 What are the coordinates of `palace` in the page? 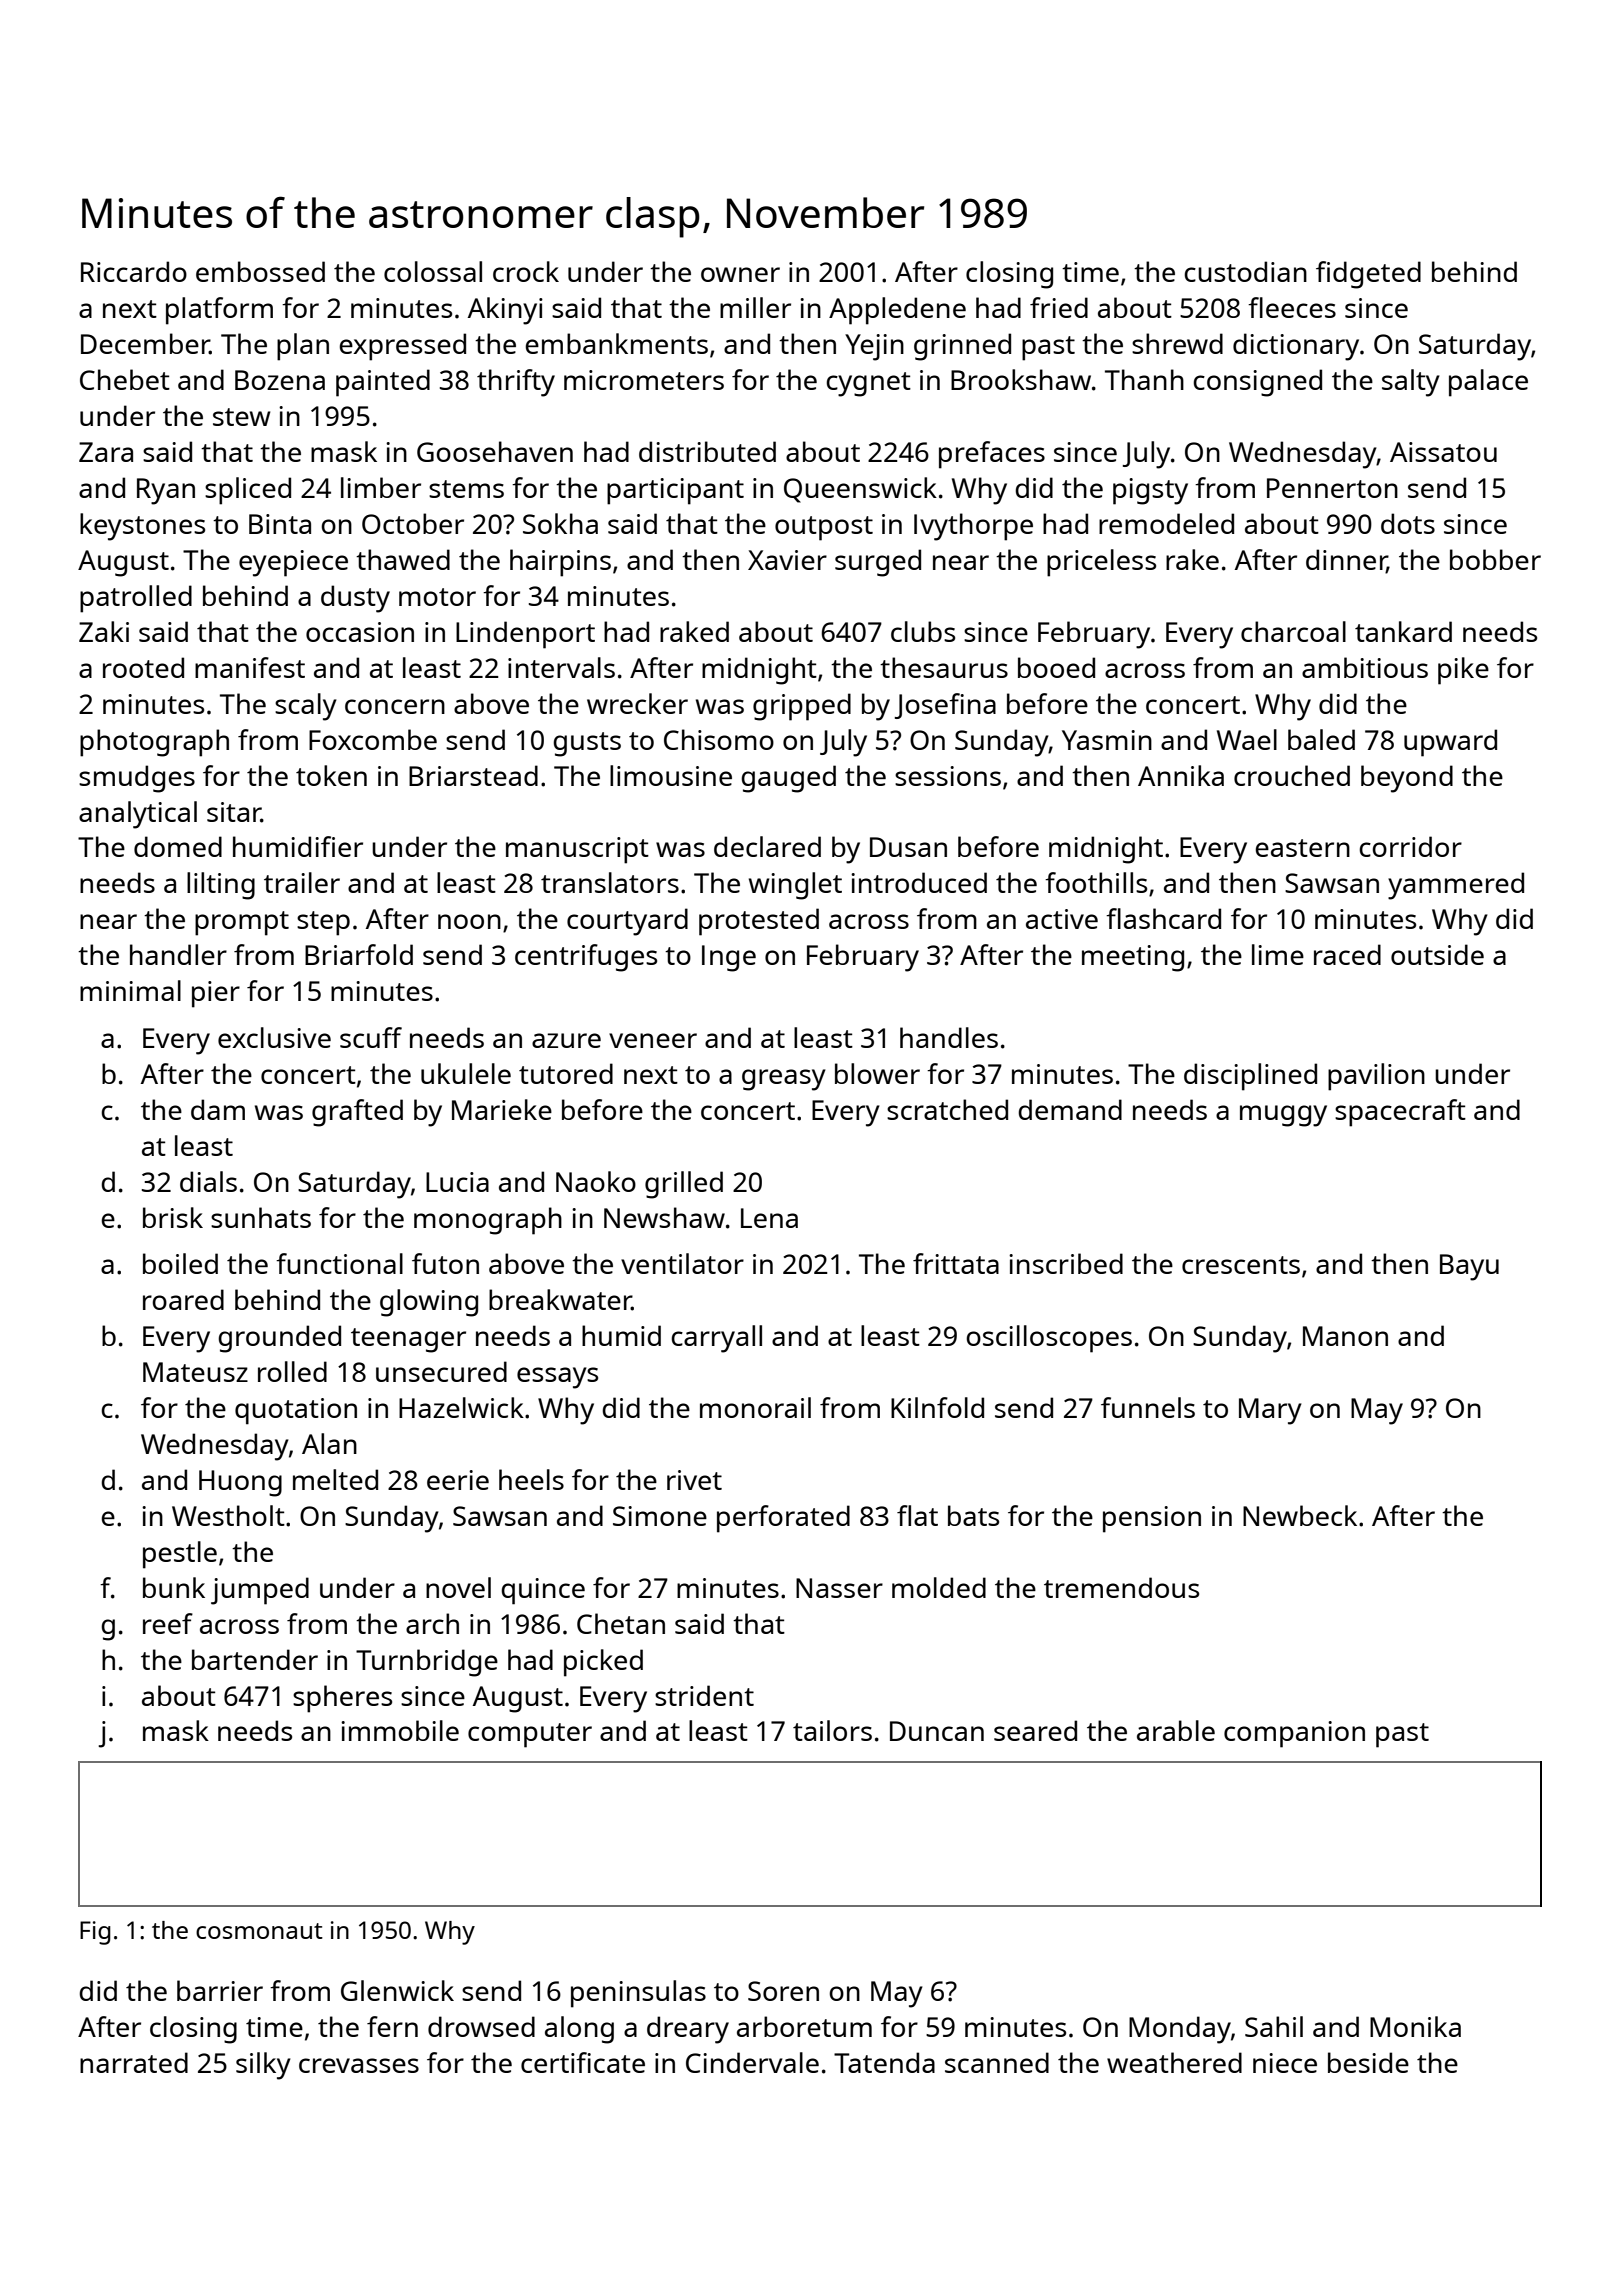 It's located at (1488, 383).
